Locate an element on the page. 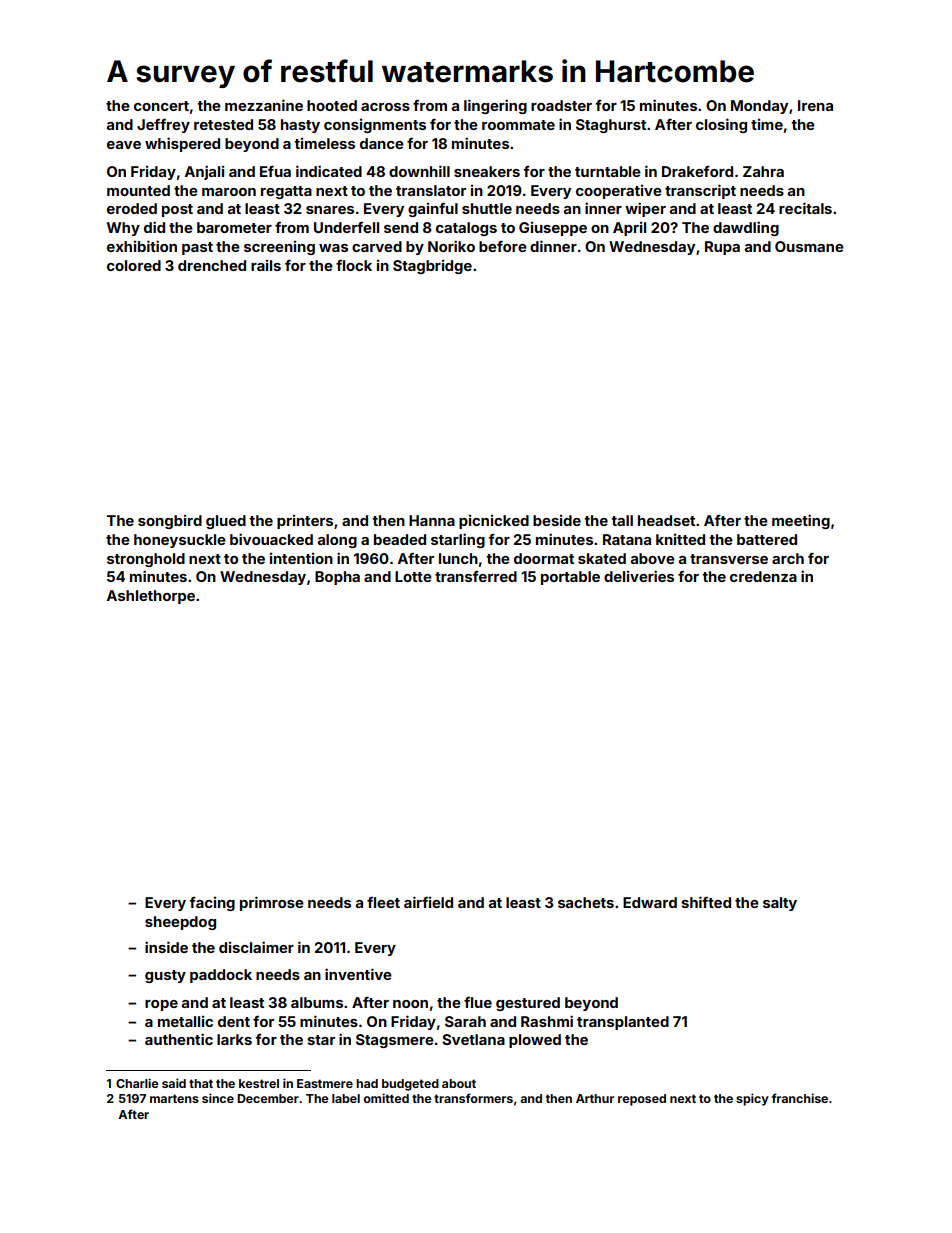  credenza is located at coordinates (763, 576).
